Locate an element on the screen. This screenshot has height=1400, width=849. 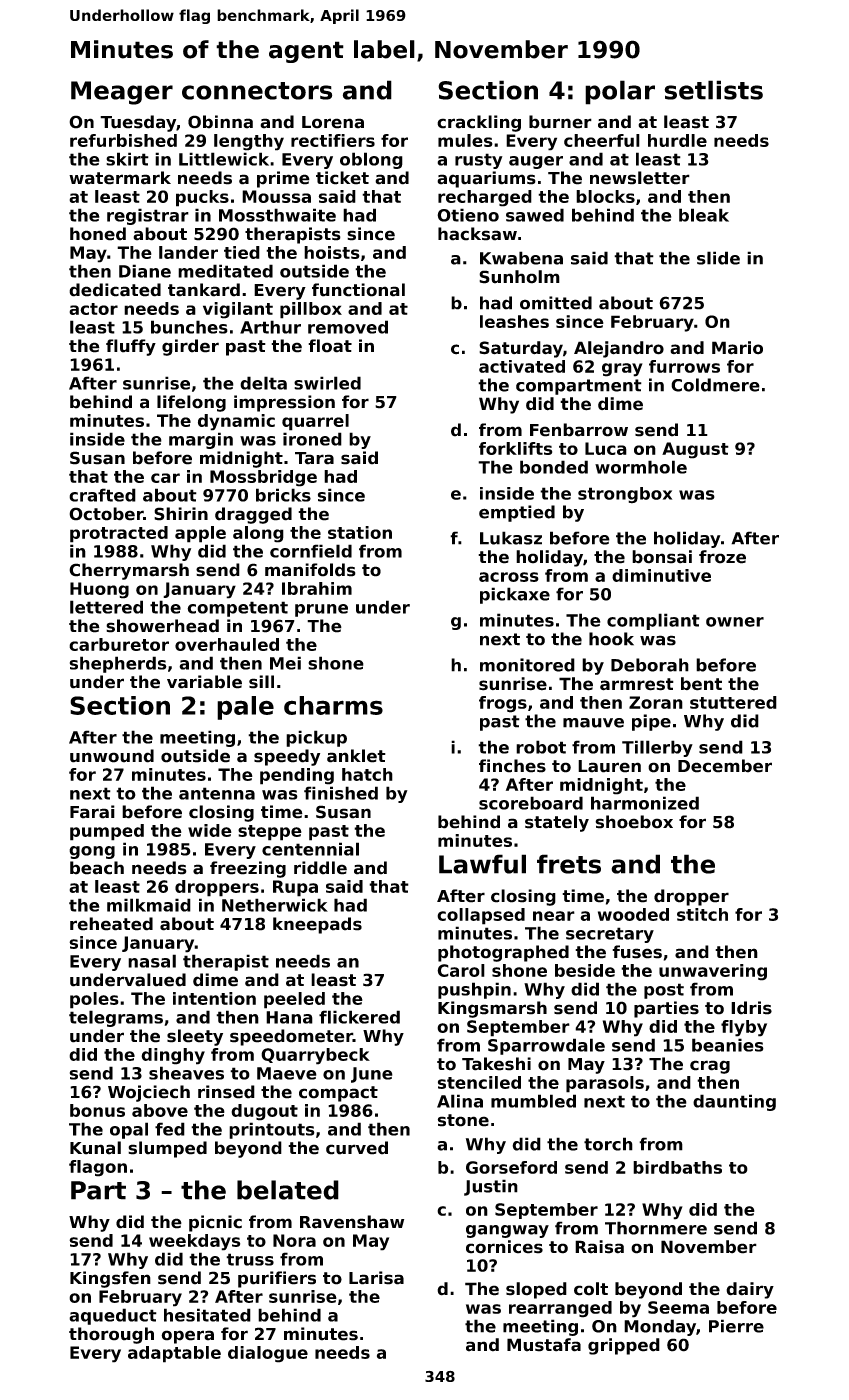
Littlewick is located at coordinates (224, 159).
